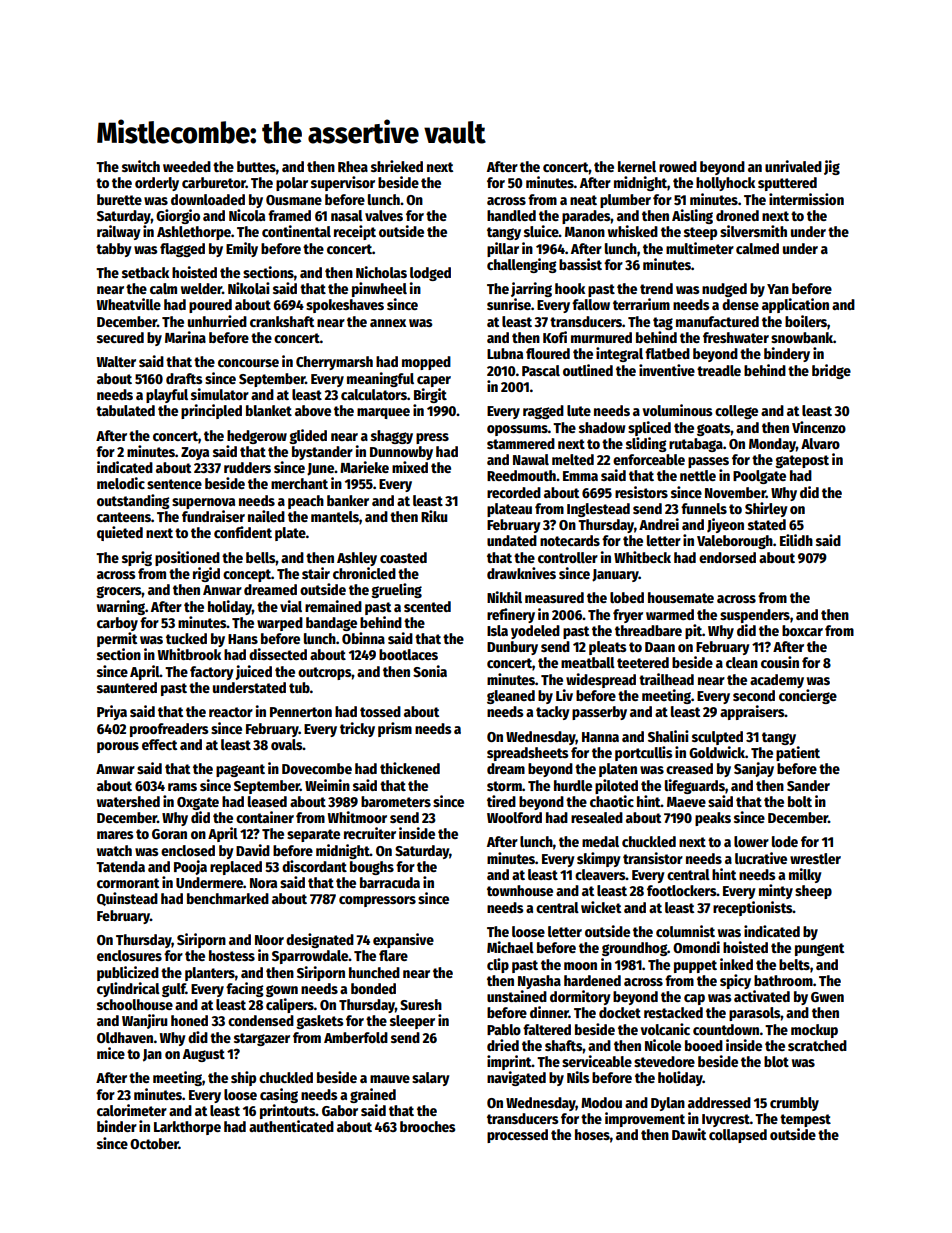  What do you see at coordinates (267, 801) in the image?
I see `leased` at bounding box center [267, 801].
